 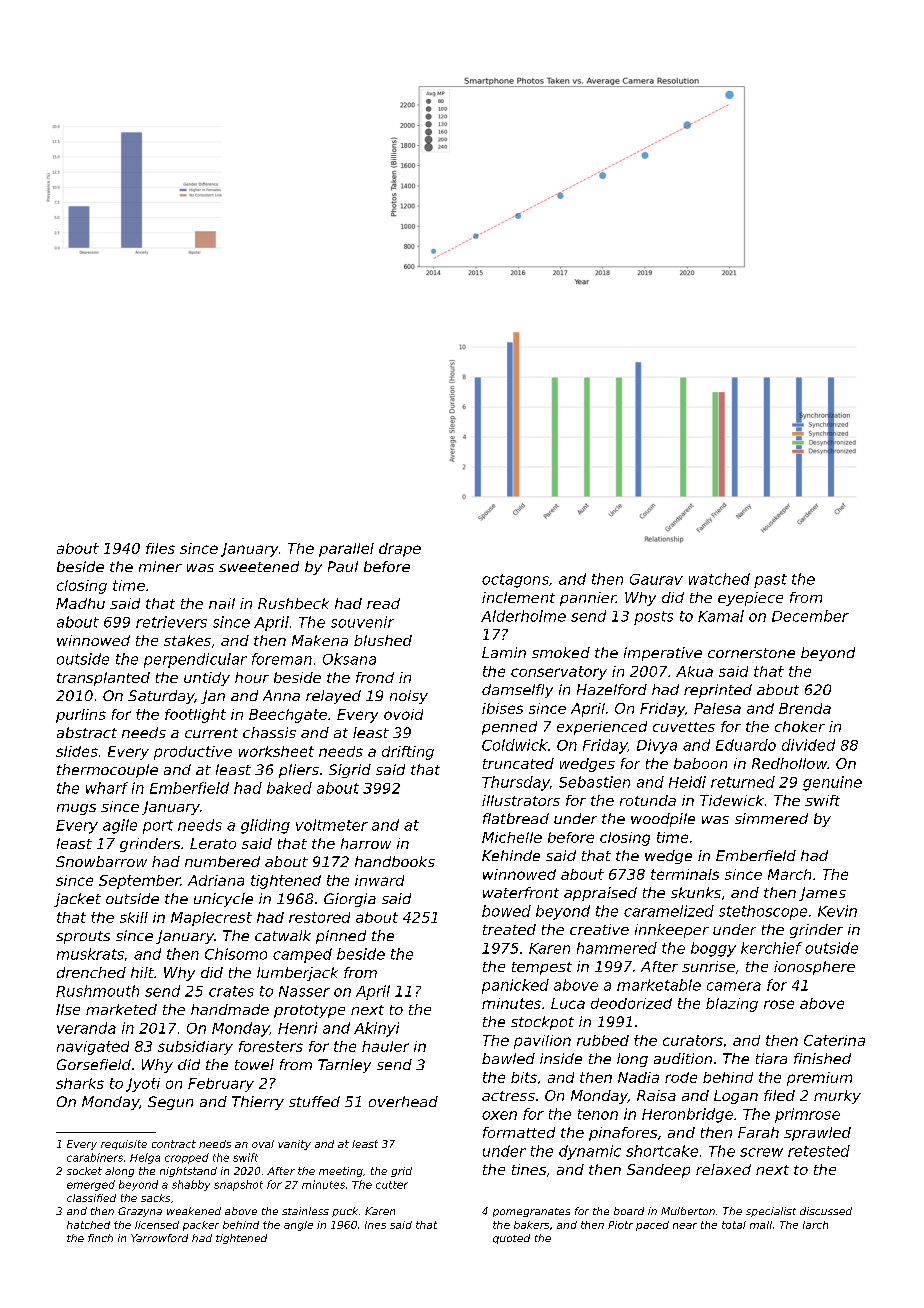 I want to click on files, so click(x=160, y=548).
